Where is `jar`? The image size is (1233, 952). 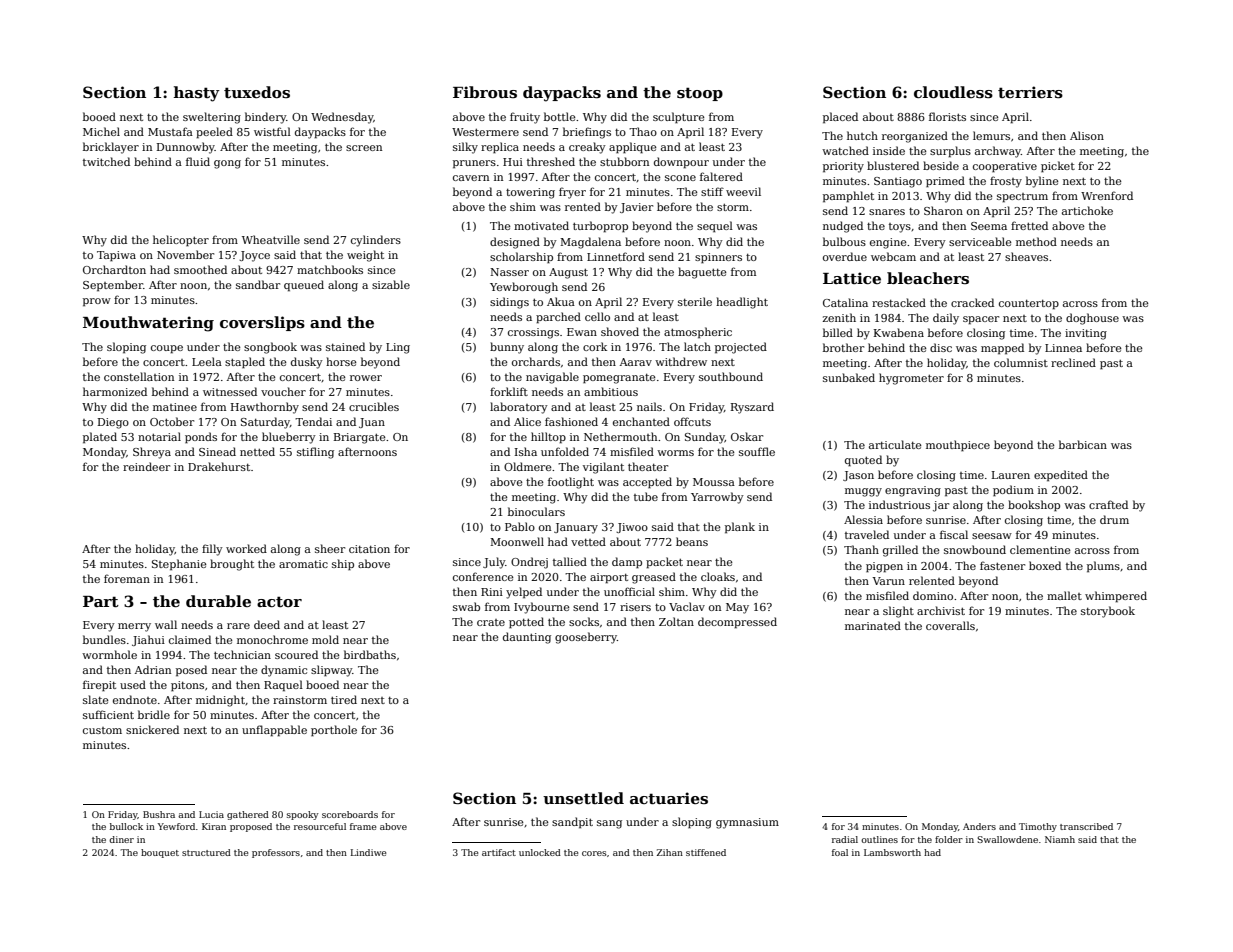 jar is located at coordinates (941, 506).
